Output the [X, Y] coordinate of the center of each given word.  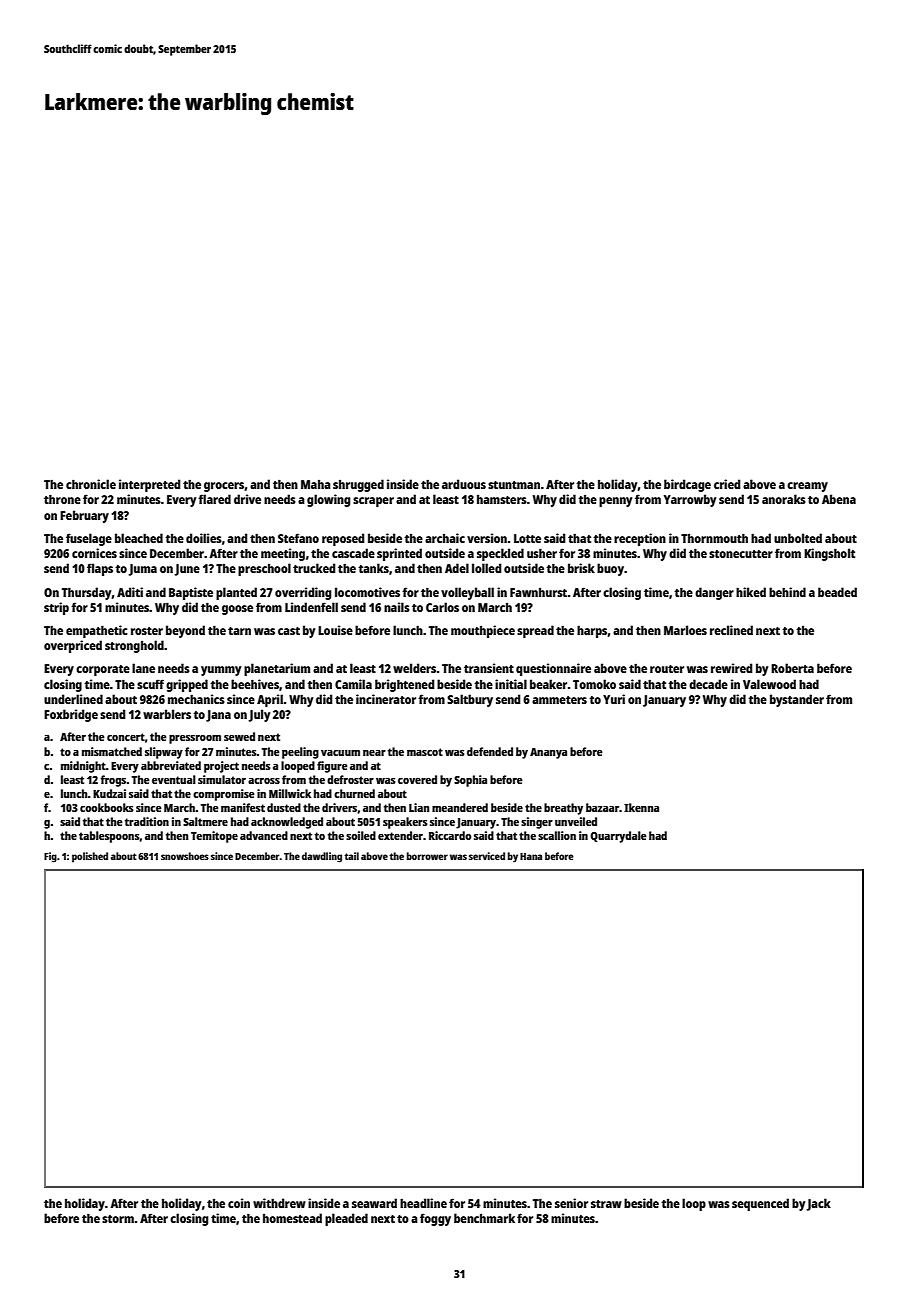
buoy [610, 569]
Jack [819, 1204]
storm [118, 1219]
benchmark [484, 1218]
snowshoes [185, 856]
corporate [103, 670]
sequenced [760, 1204]
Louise [335, 630]
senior [571, 1203]
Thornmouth [714, 538]
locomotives [367, 592]
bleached [139, 538]
